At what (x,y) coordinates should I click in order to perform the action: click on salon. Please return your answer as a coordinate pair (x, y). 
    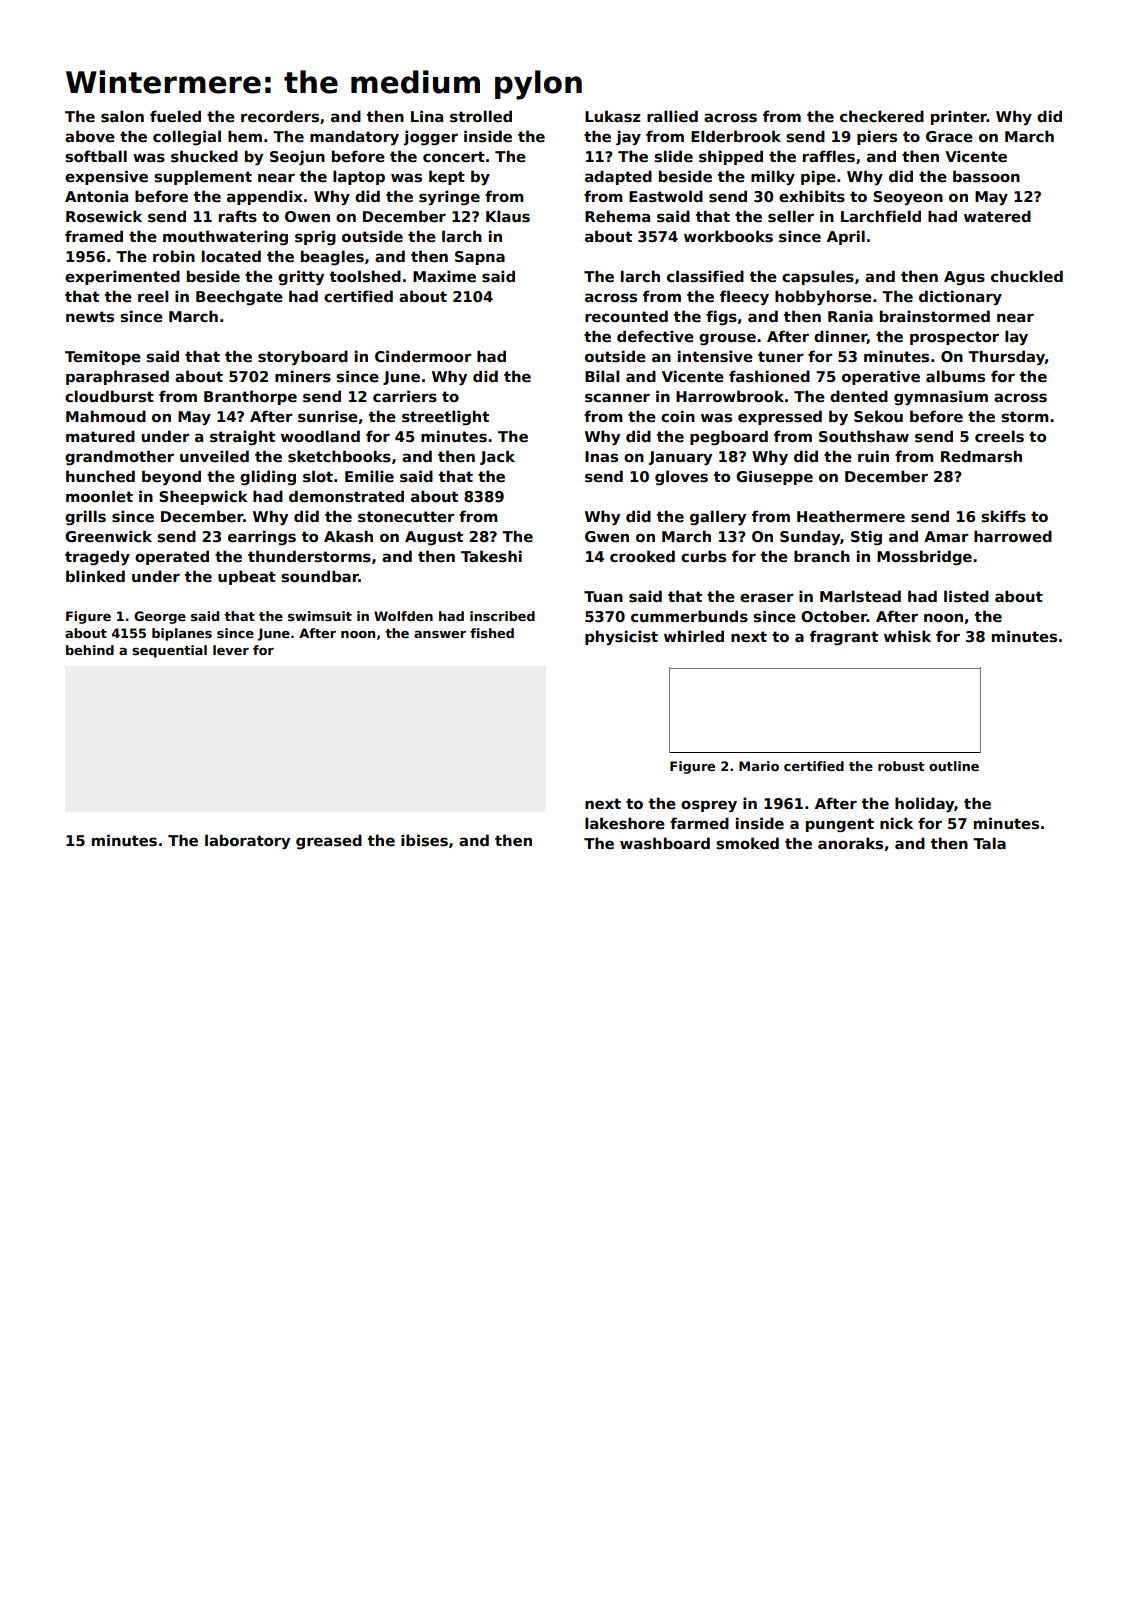
    Looking at the image, I should click on (122, 116).
